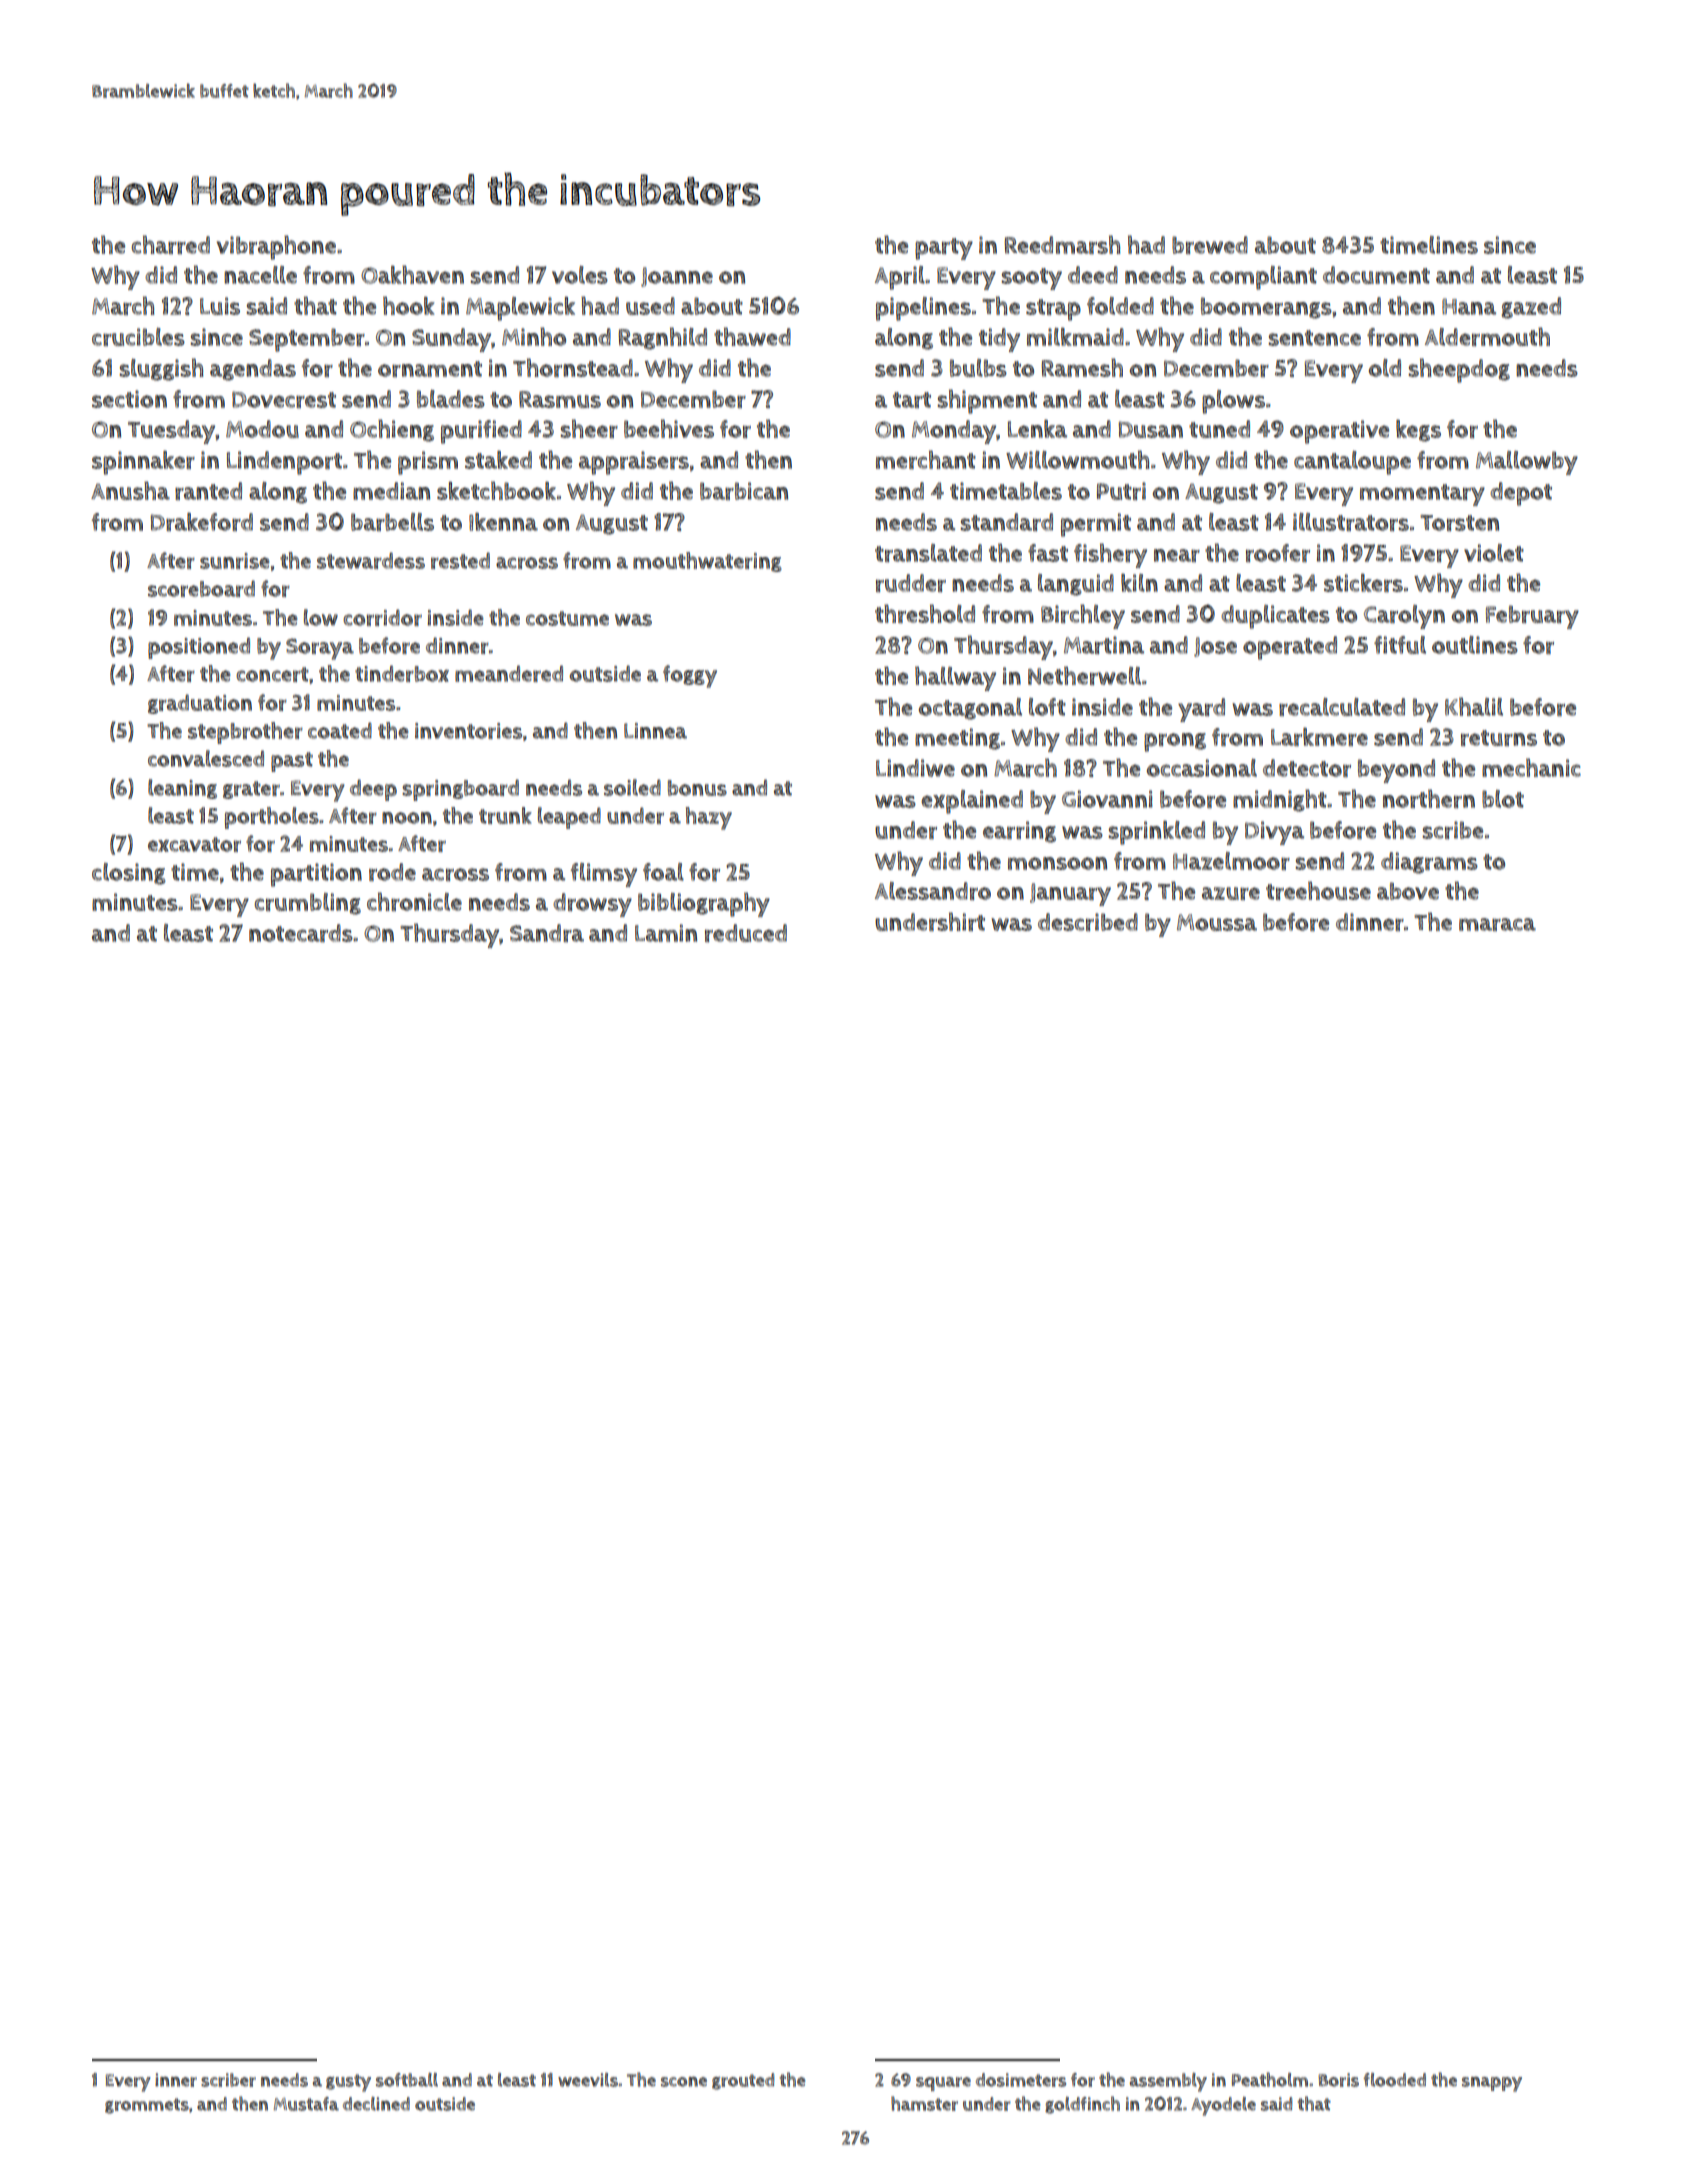 This screenshot has height=2178, width=1683. I want to click on vibraphone, so click(276, 247).
